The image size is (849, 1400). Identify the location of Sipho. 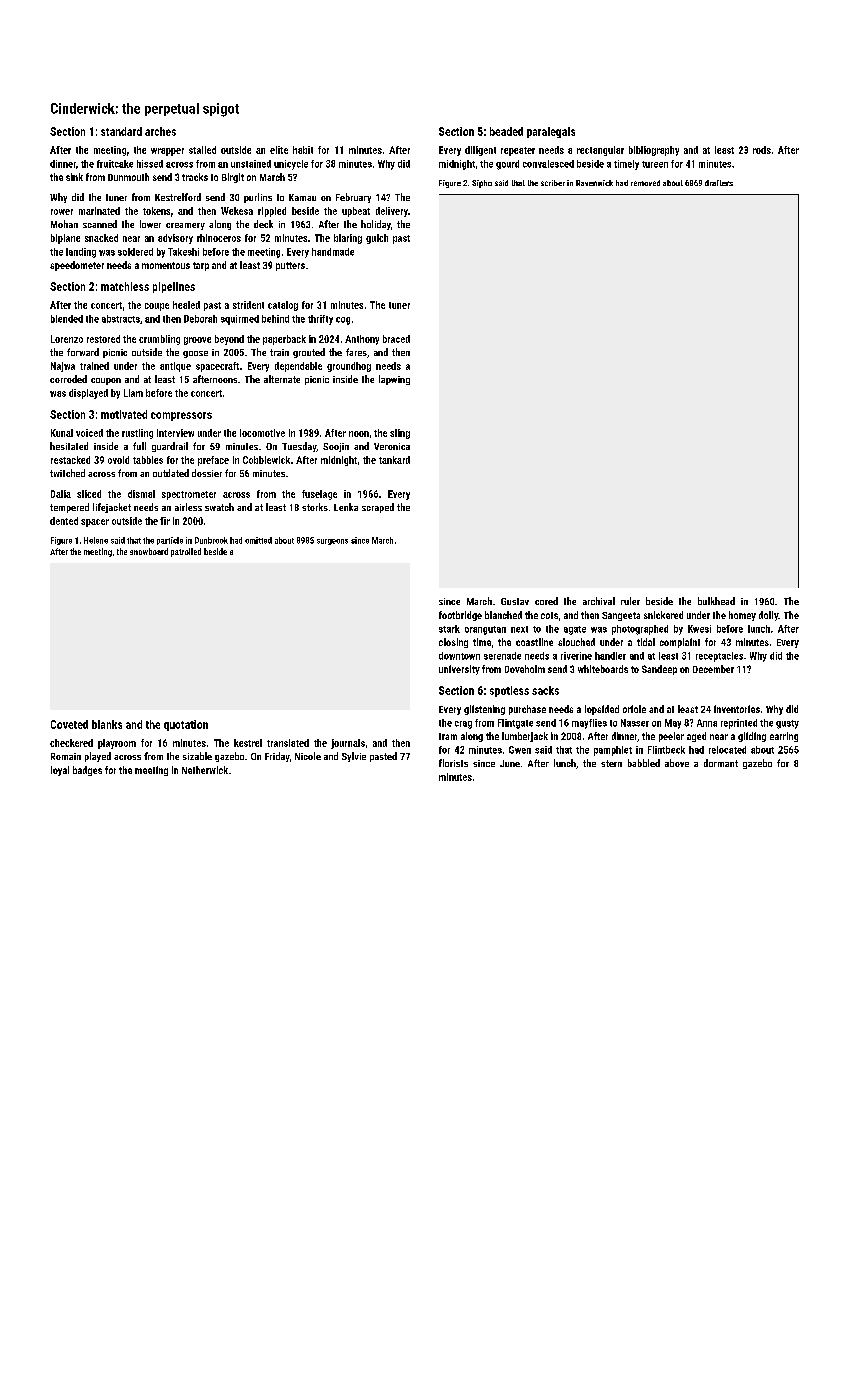
(482, 184).
